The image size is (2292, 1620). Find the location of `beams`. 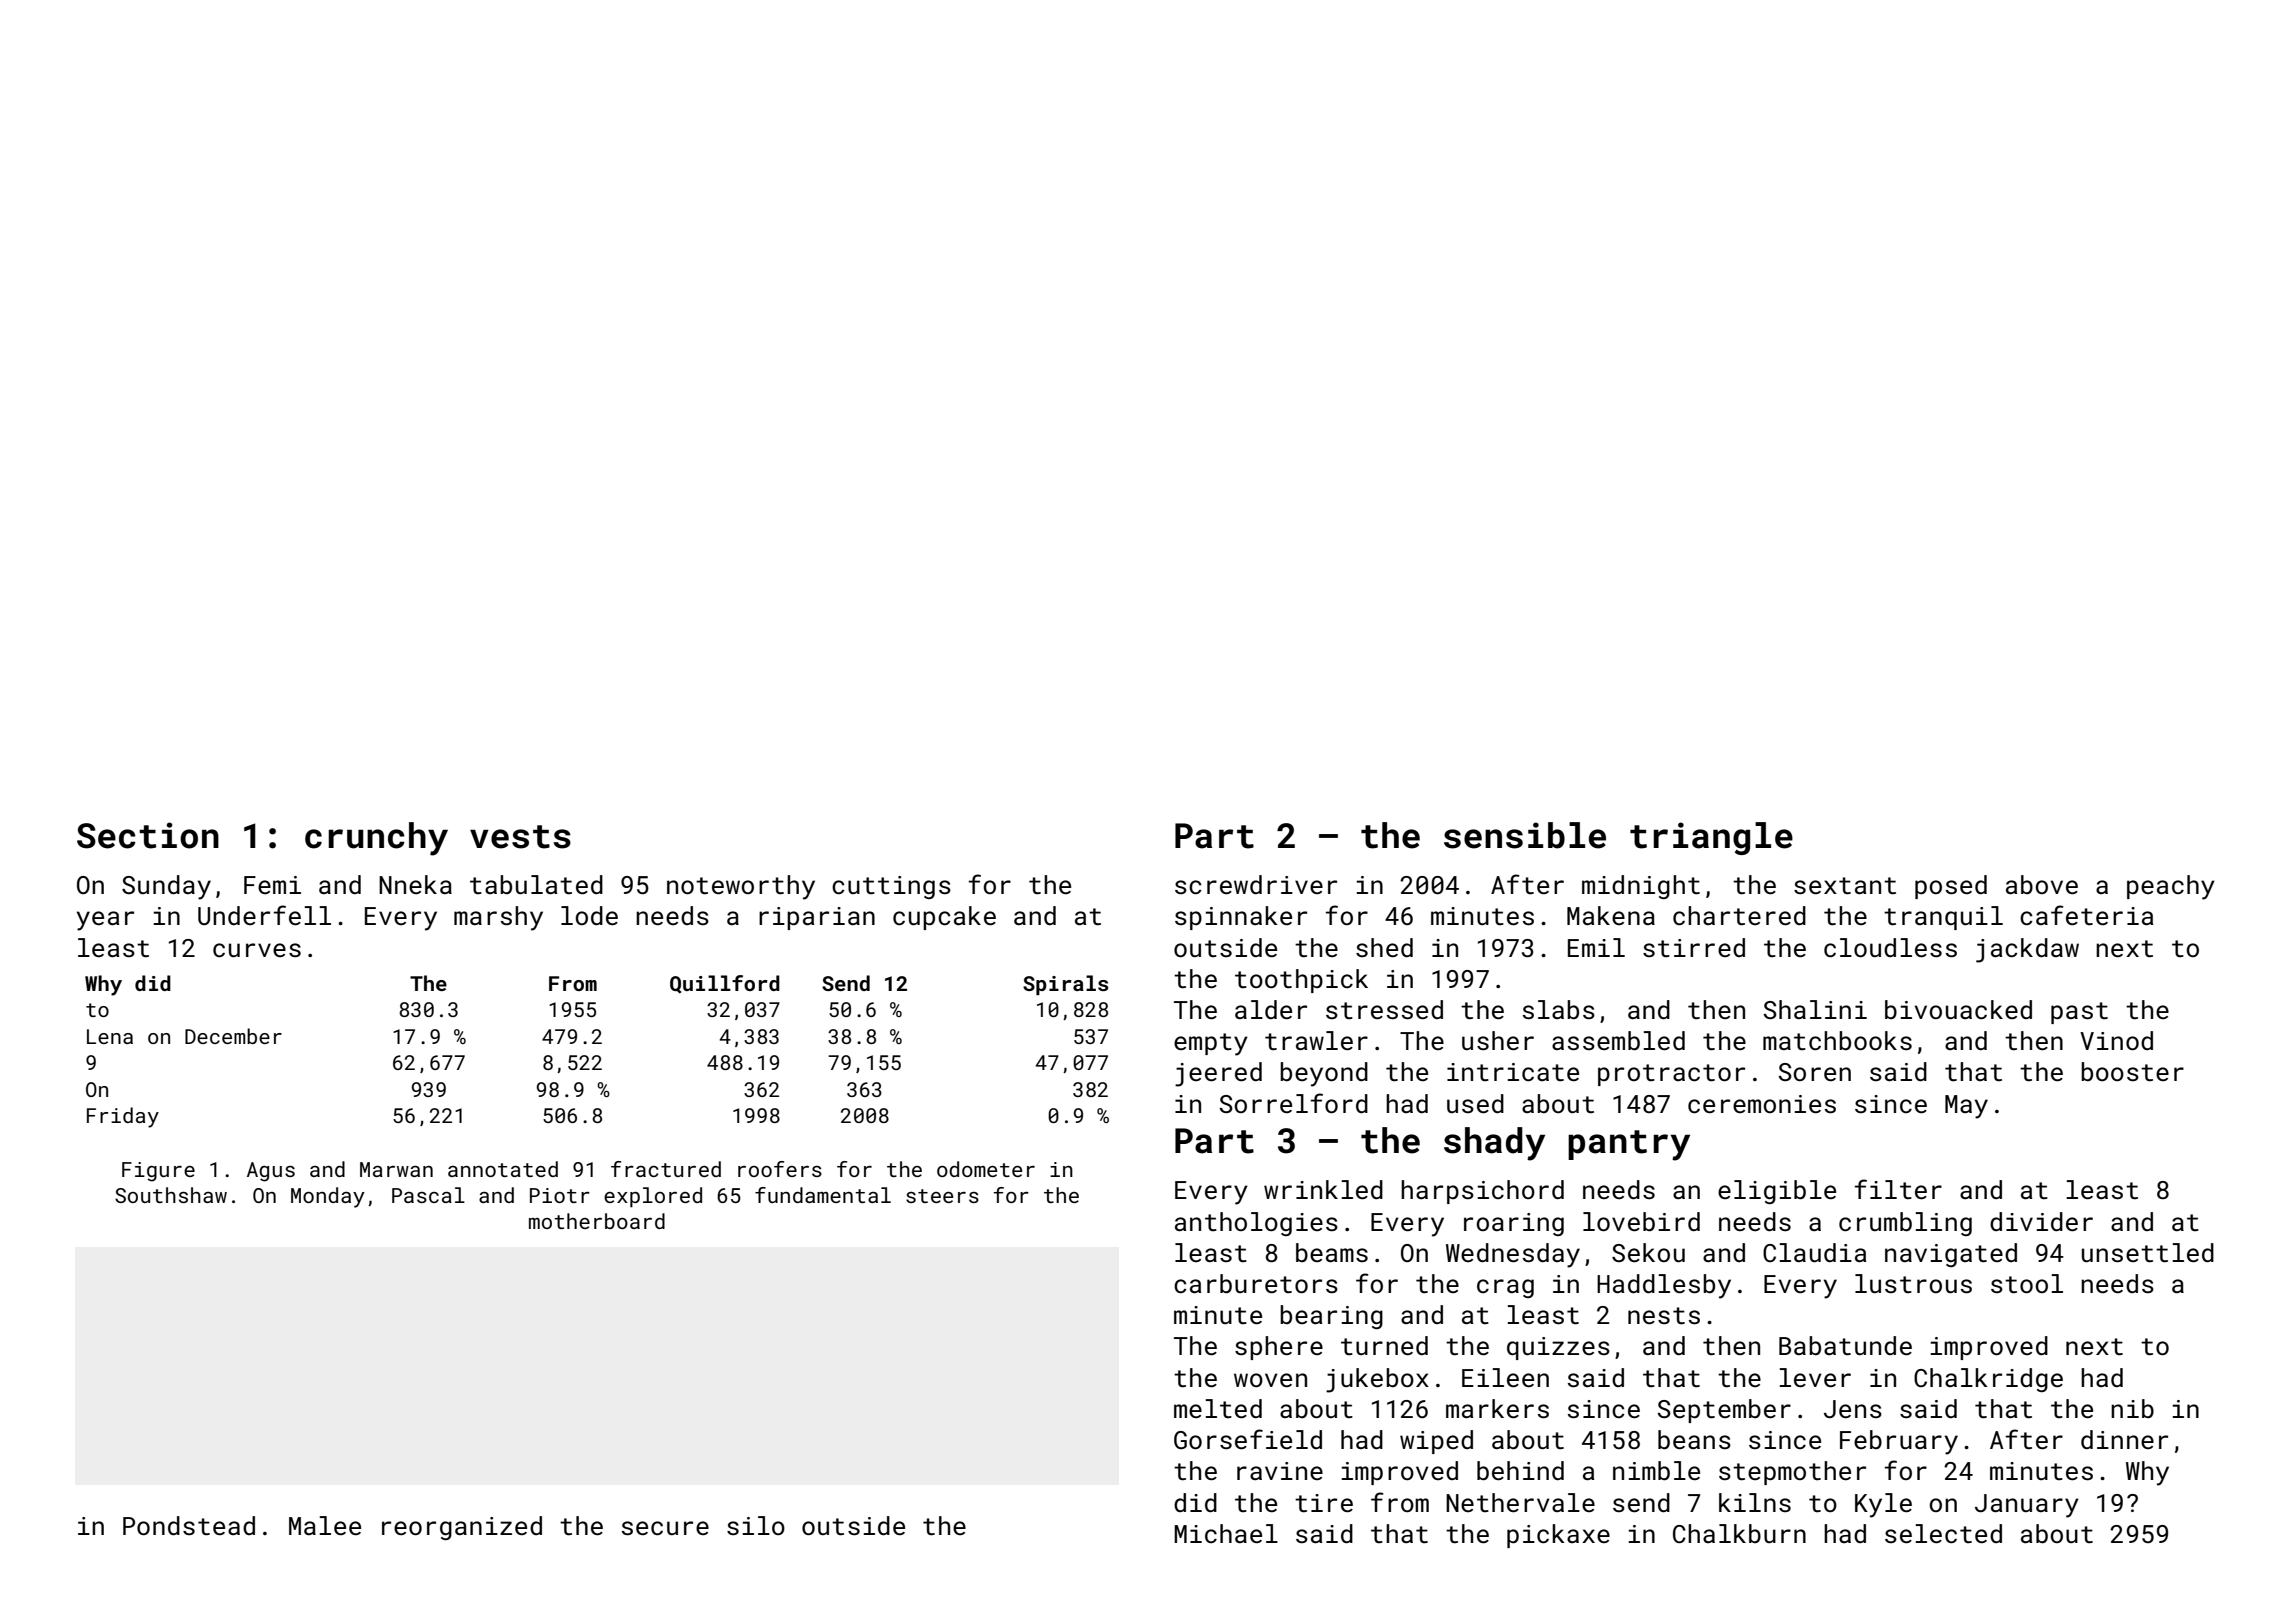

beams is located at coordinates (1332, 1253).
